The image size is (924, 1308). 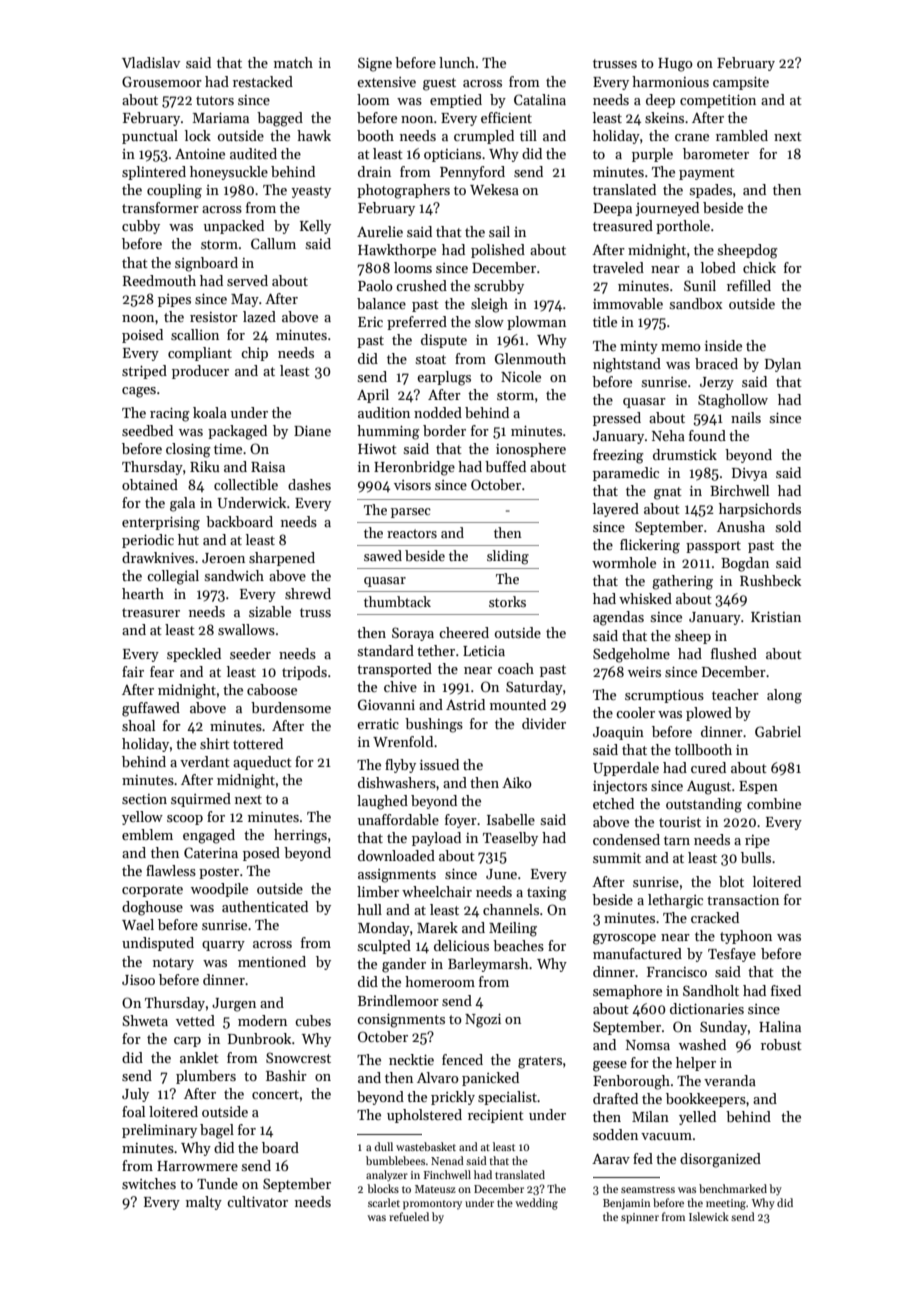 I want to click on Upperdale, so click(x=626, y=769).
